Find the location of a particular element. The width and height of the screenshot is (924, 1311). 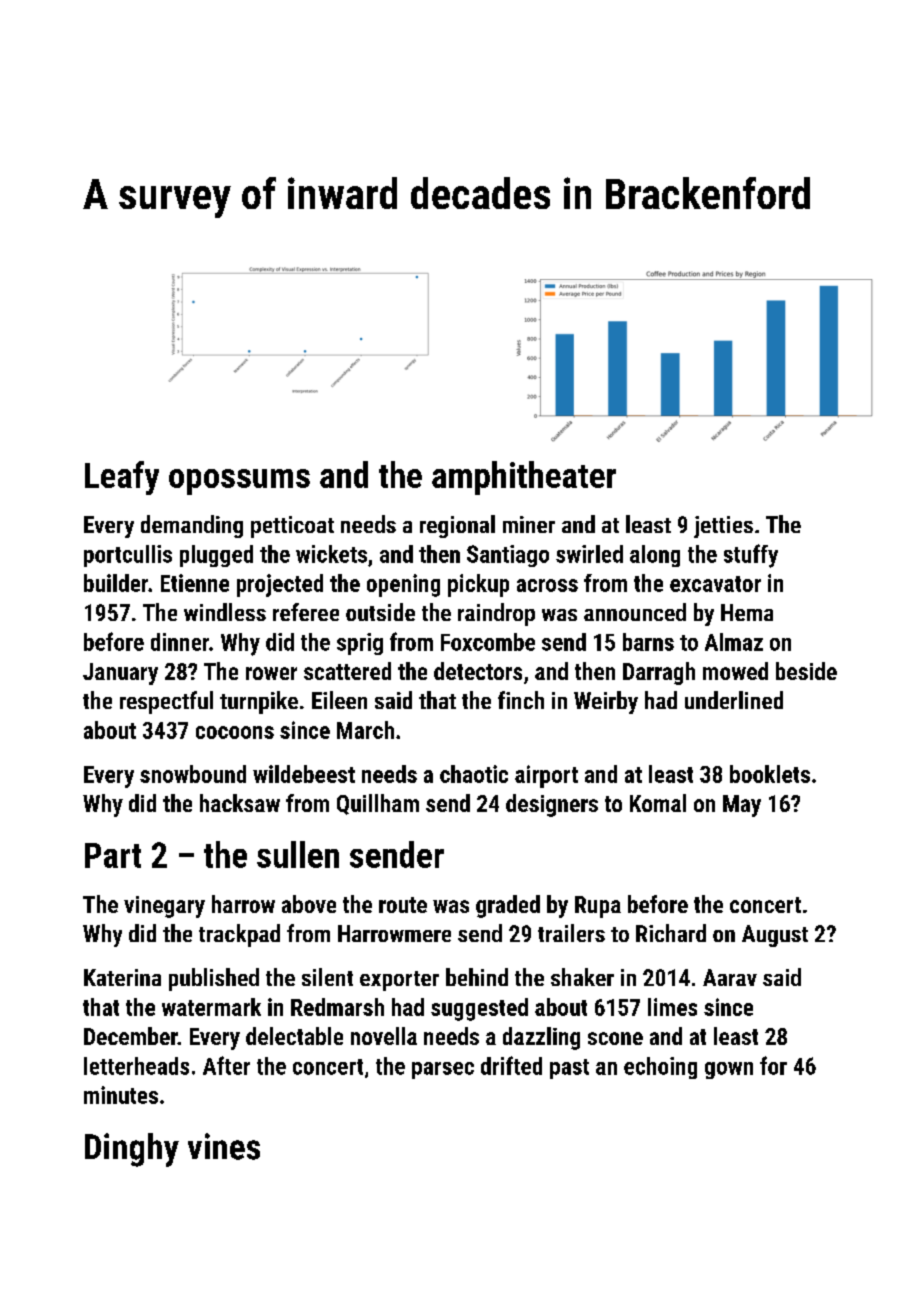

airport is located at coordinates (546, 776).
